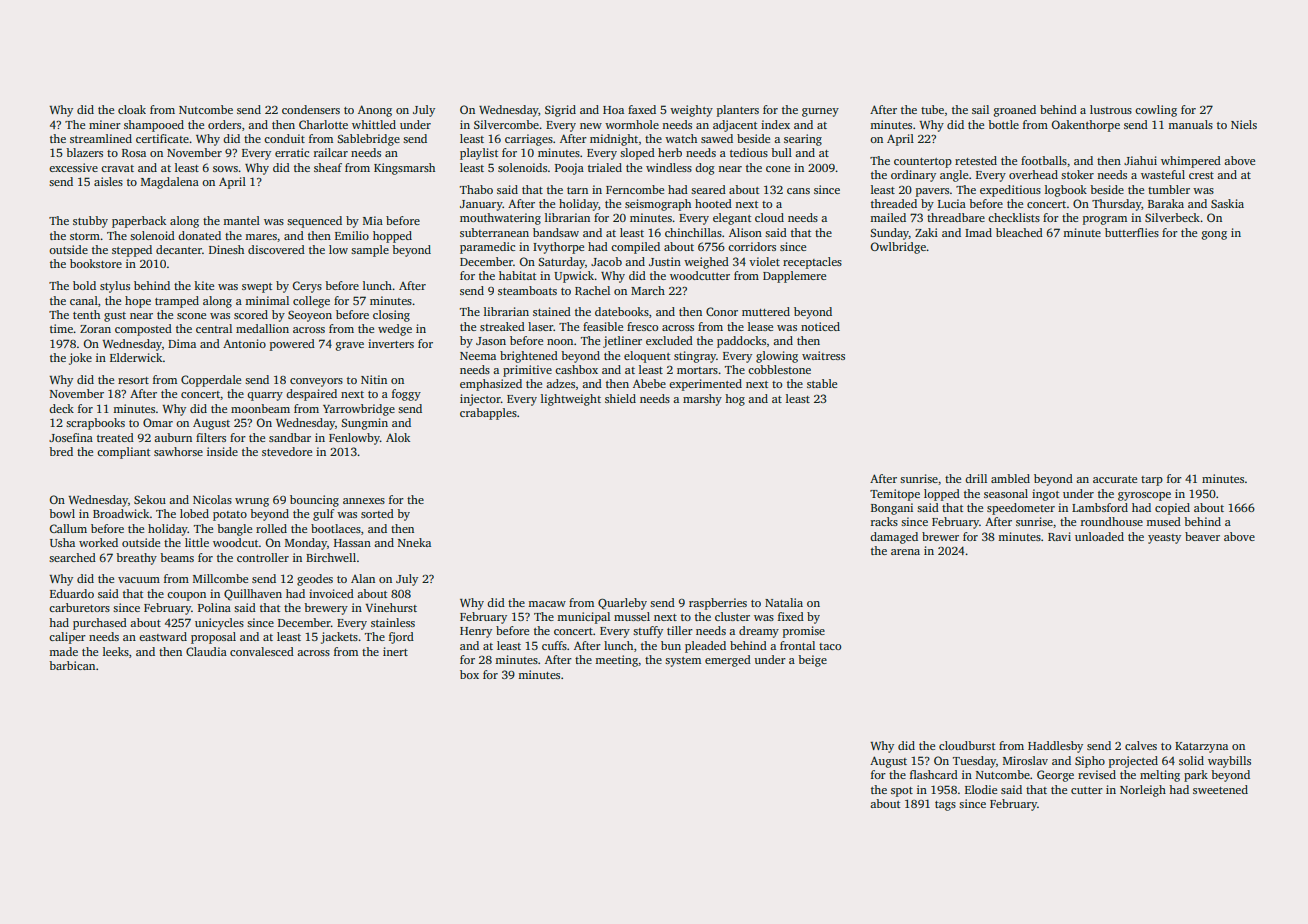 The image size is (1308, 924). What do you see at coordinates (1100, 507) in the image?
I see `Lambsford` at bounding box center [1100, 507].
